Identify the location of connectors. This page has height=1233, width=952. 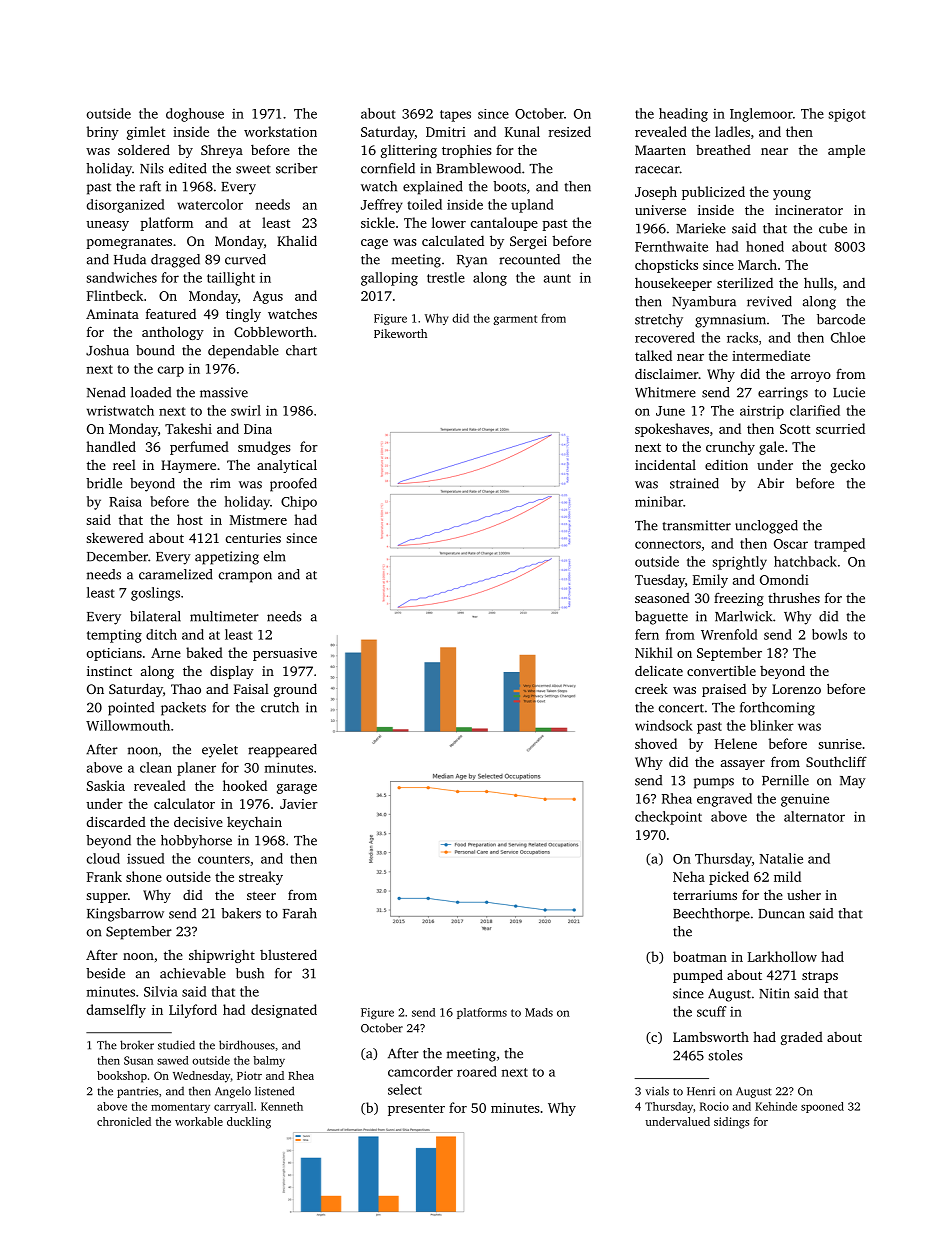
(668, 544).
